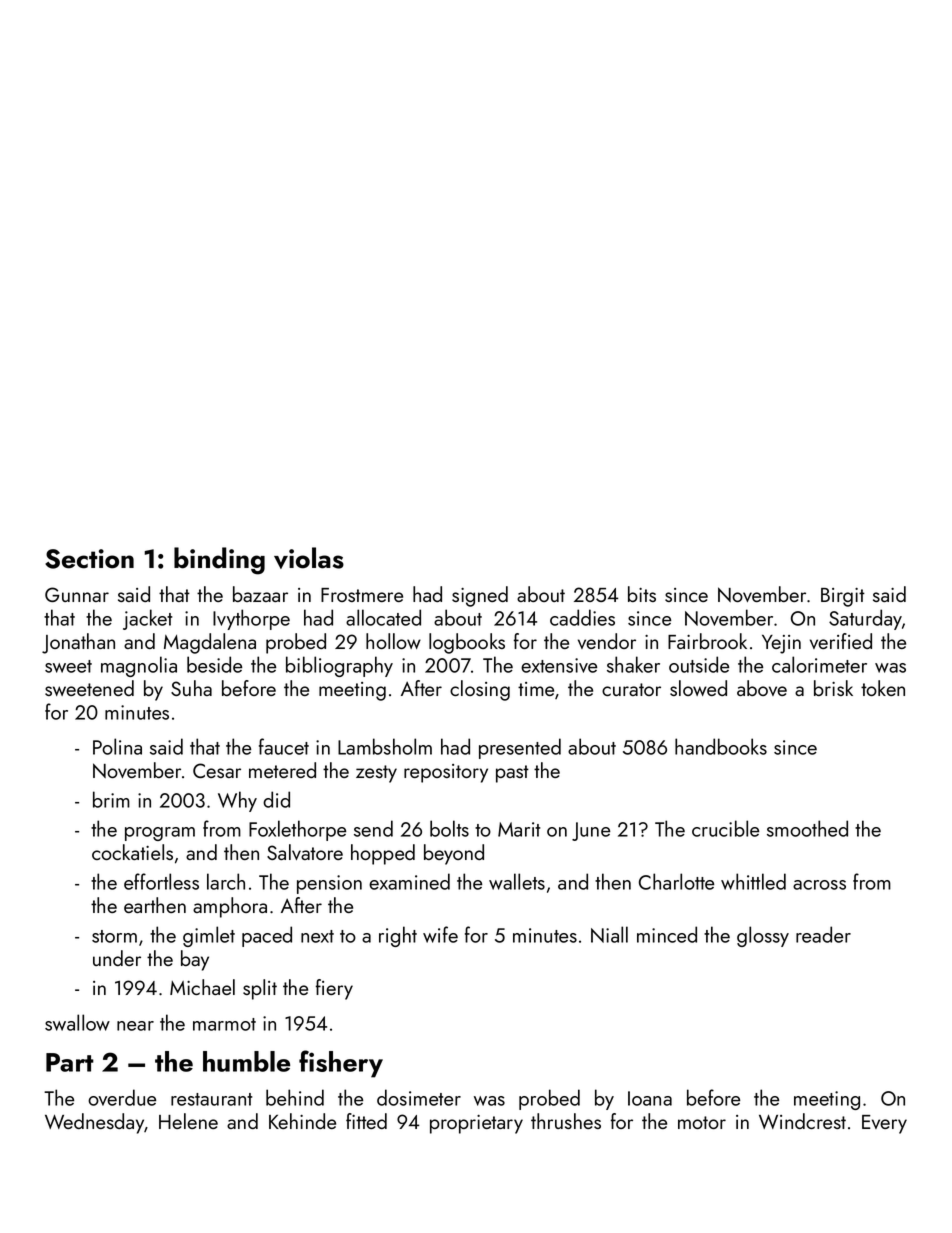  Describe the element at coordinates (209, 936) in the document. I see `gimlet` at that location.
